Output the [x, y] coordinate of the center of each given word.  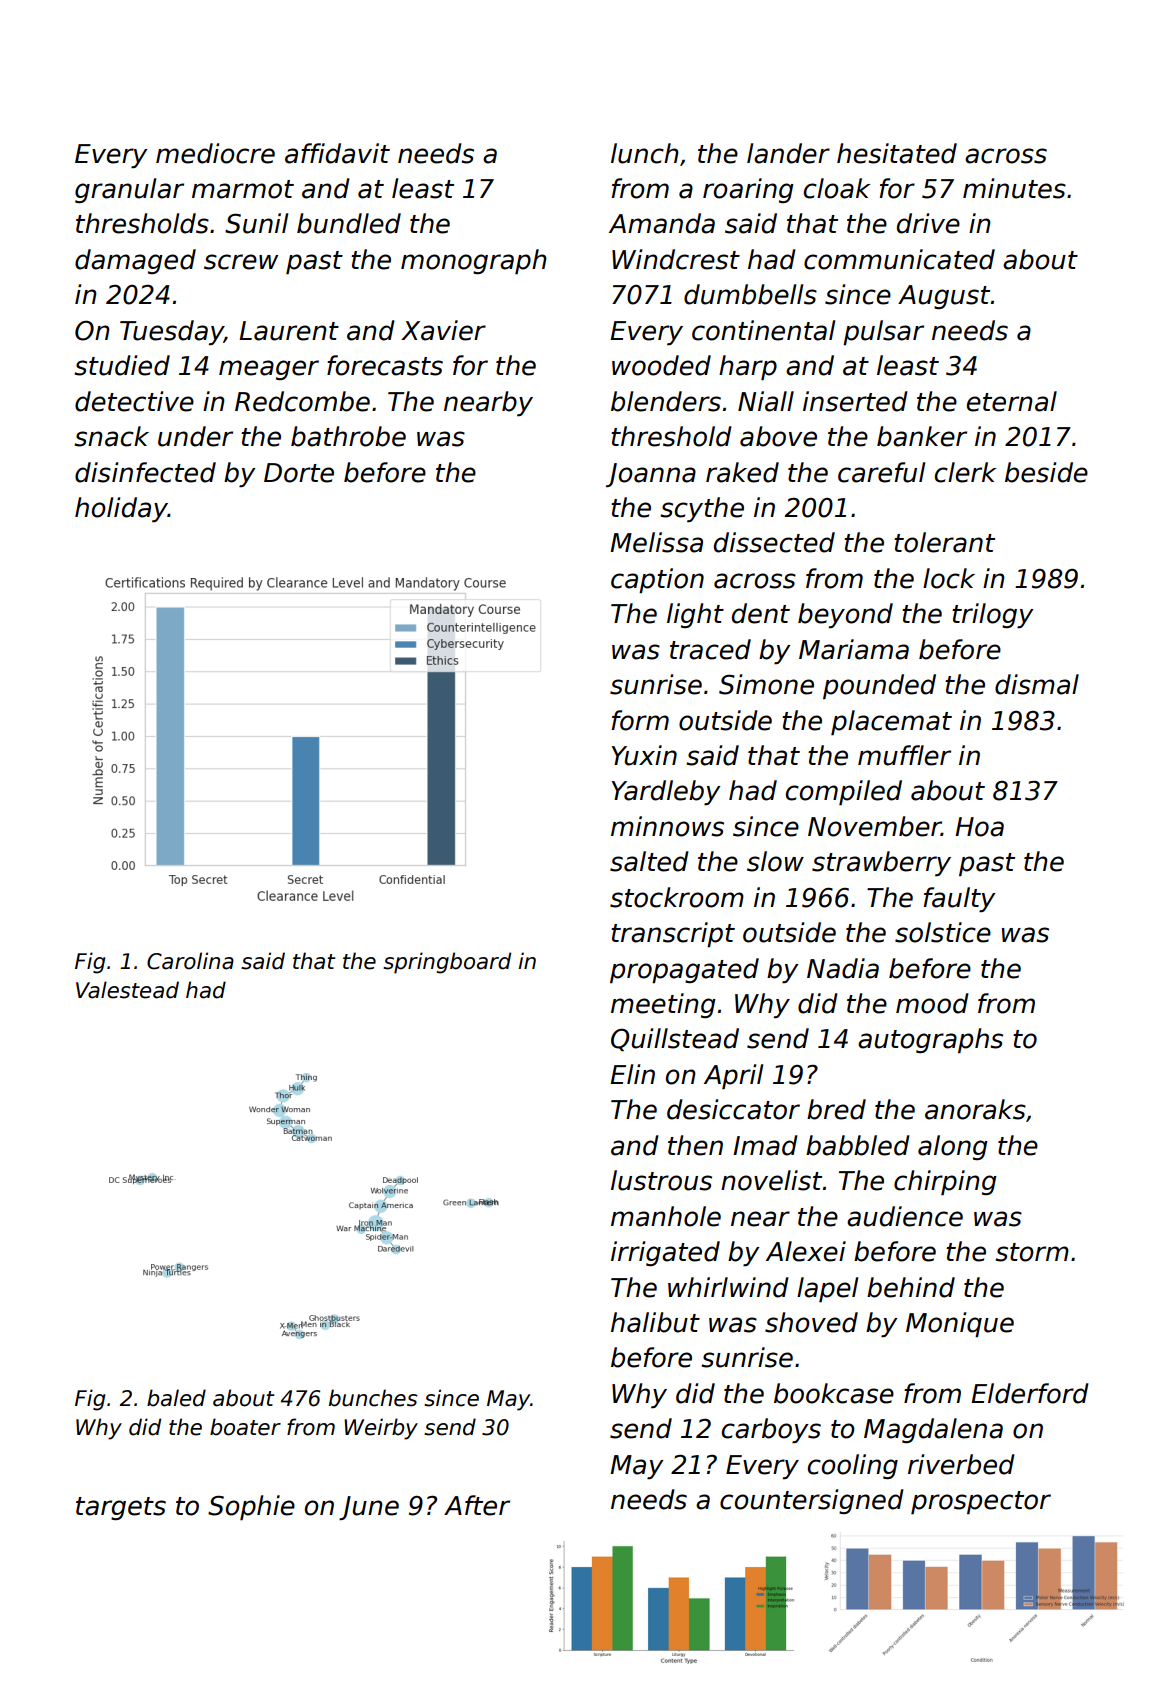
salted [649, 861]
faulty [959, 899]
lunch [645, 153]
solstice [943, 932]
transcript [673, 934]
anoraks [975, 1109]
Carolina [190, 961]
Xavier [443, 330]
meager [269, 370]
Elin [632, 1074]
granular [129, 190]
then [695, 1145]
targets [121, 1508]
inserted [855, 401]
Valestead [127, 990]
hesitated [897, 153]
